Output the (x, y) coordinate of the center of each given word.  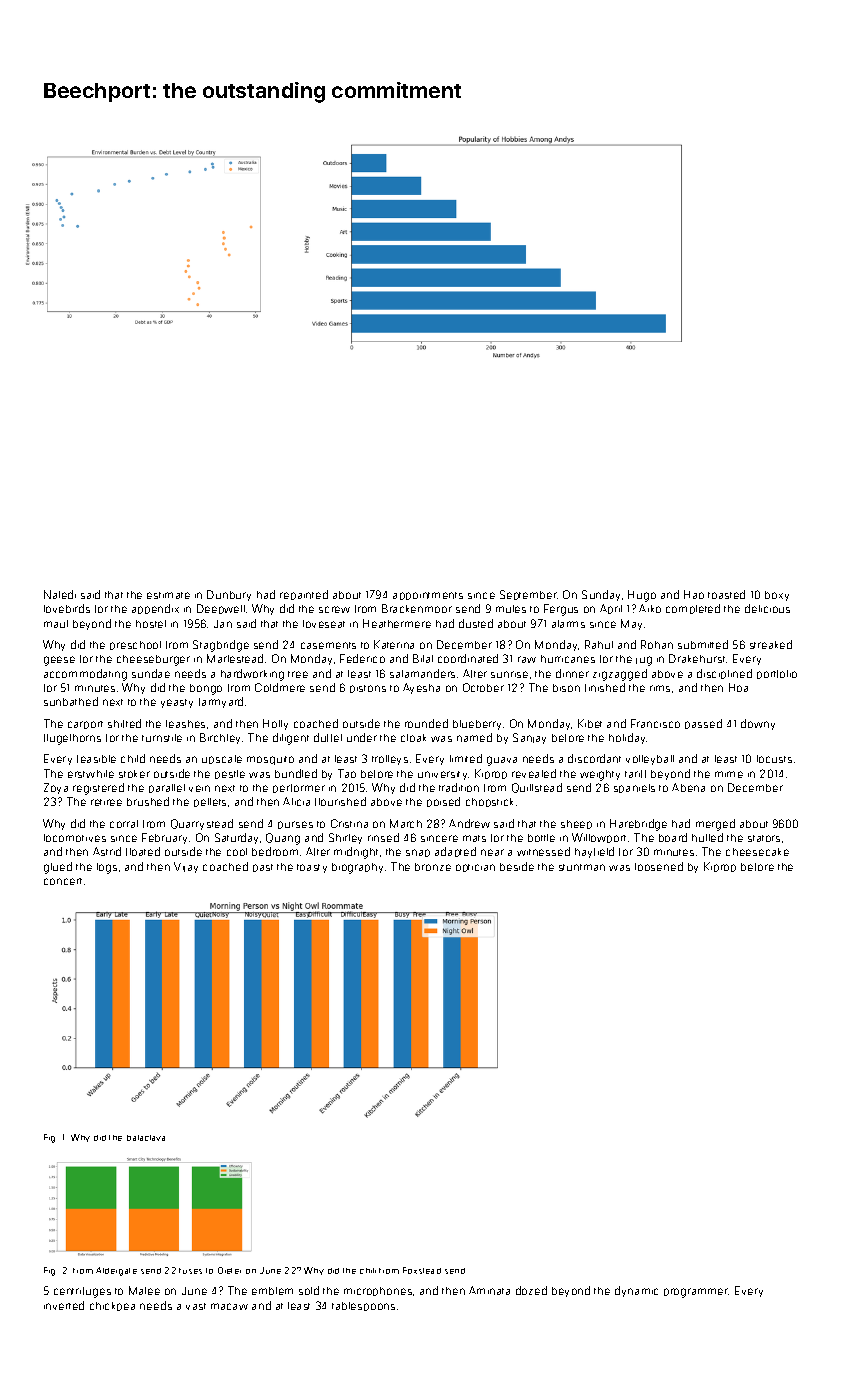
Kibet (590, 723)
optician (475, 868)
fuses (190, 1271)
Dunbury (229, 595)
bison (566, 688)
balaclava (146, 1138)
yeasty (177, 703)
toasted (726, 594)
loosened (659, 866)
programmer (696, 1293)
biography (357, 868)
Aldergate (116, 1271)
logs (107, 868)
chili (368, 1271)
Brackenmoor (417, 608)
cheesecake (757, 852)
